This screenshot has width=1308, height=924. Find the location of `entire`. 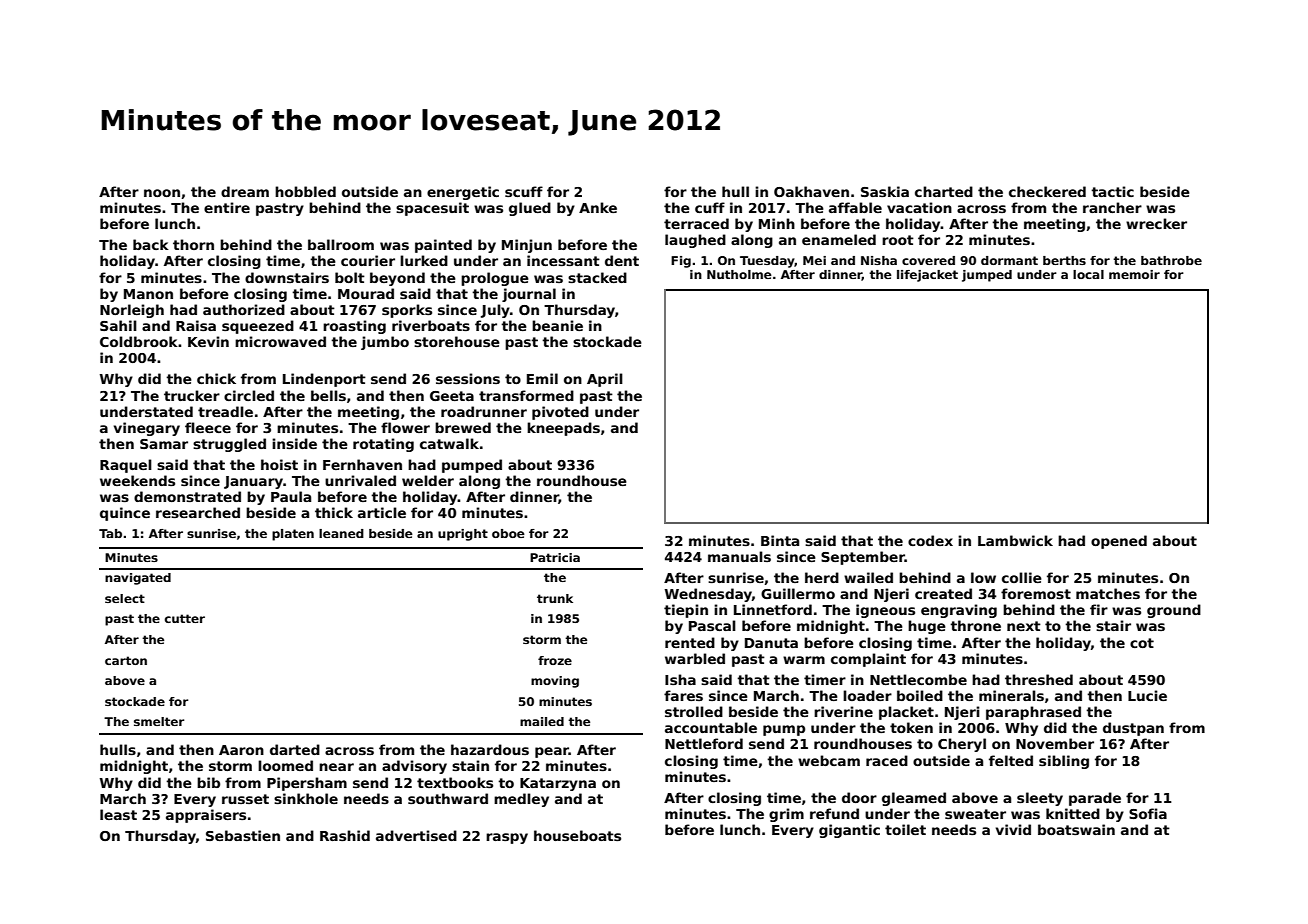

entire is located at coordinates (227, 207).
